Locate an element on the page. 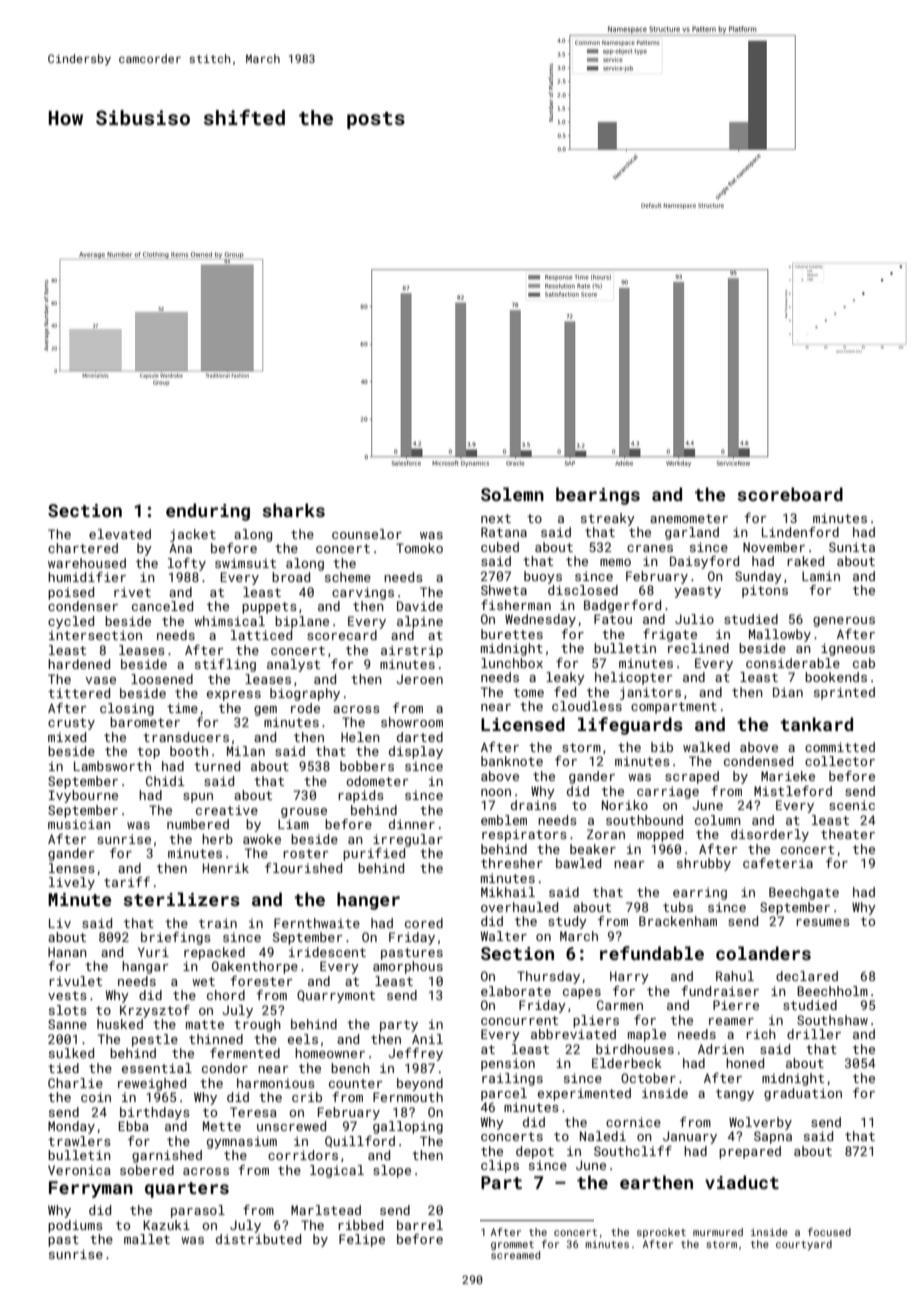 The height and width of the document is (1308, 924). Felipe is located at coordinates (362, 1240).
